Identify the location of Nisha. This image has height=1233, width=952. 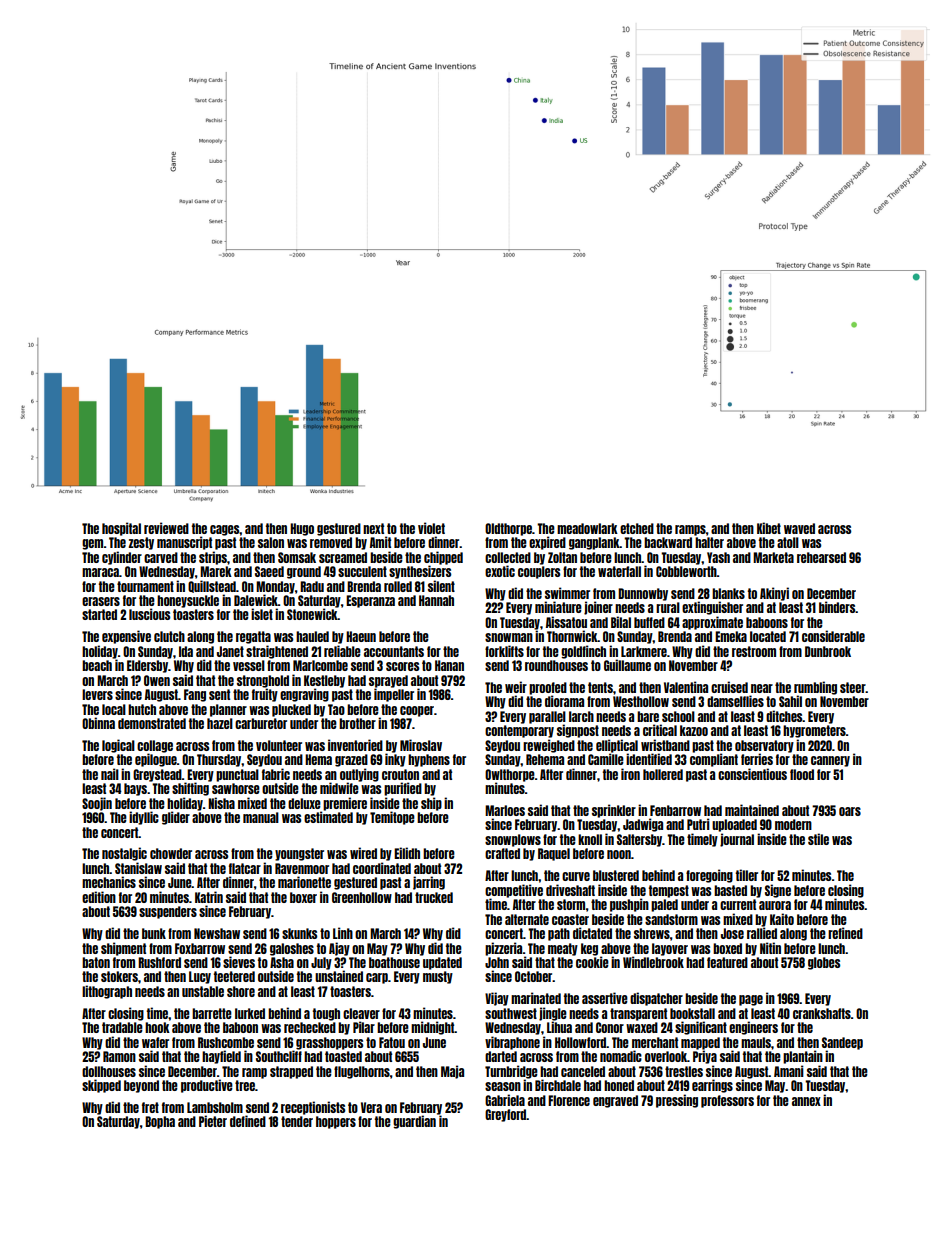
(221, 803).
